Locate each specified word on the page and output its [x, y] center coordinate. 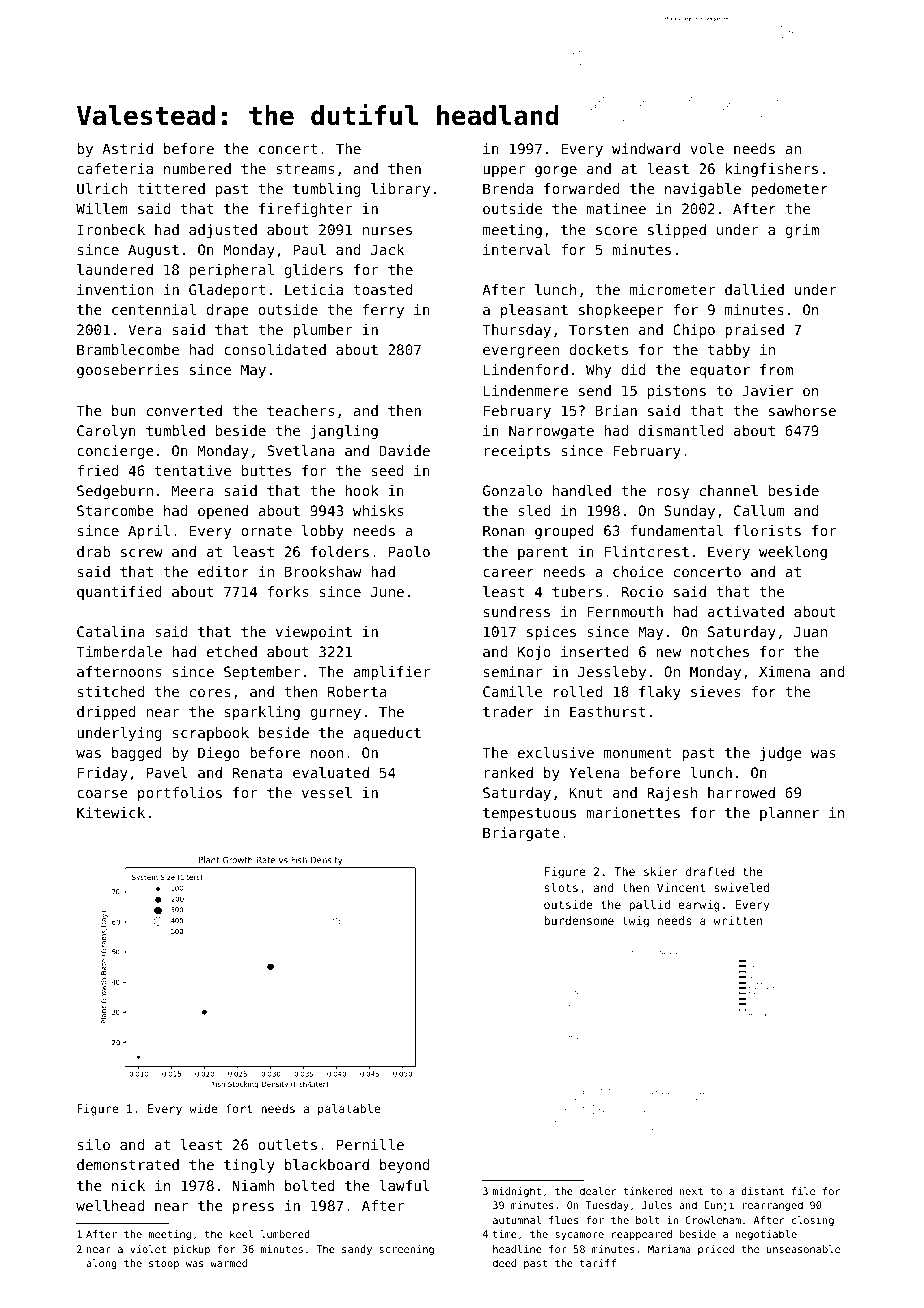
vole [707, 148]
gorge [556, 171]
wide [203, 1108]
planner [789, 814]
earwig [699, 906]
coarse [102, 794]
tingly [249, 1166]
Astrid [127, 148]
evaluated [331, 772]
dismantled [681, 430]
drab [93, 551]
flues [563, 1220]
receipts [517, 452]
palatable [349, 1110]
